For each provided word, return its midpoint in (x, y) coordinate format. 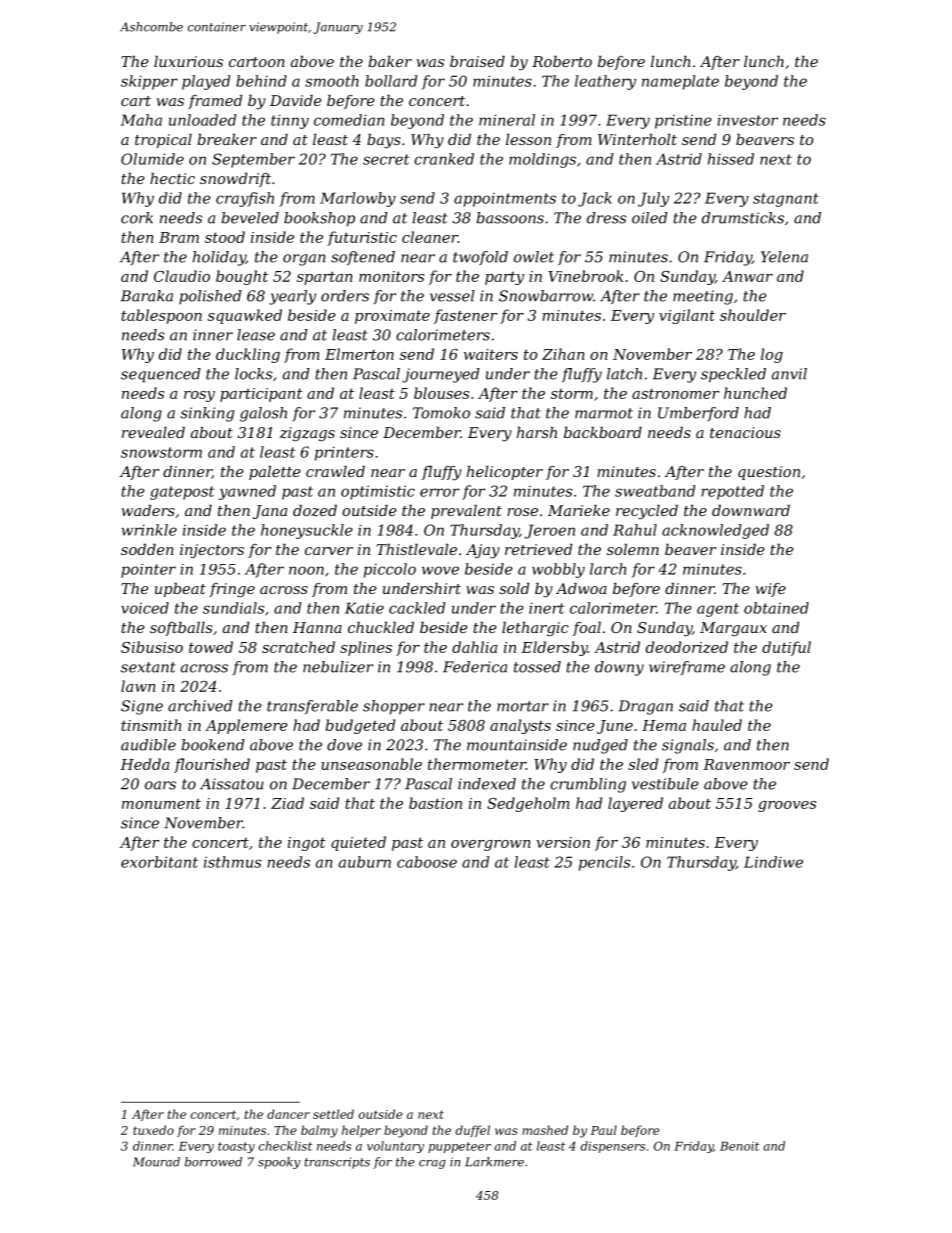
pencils (604, 863)
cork (137, 218)
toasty (236, 1147)
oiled (650, 218)
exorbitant (159, 862)
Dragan (645, 707)
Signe (142, 707)
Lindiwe (773, 862)
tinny (290, 122)
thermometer (477, 764)
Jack (595, 199)
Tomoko (441, 413)
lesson (528, 139)
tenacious (745, 432)
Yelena (784, 257)
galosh (263, 414)
